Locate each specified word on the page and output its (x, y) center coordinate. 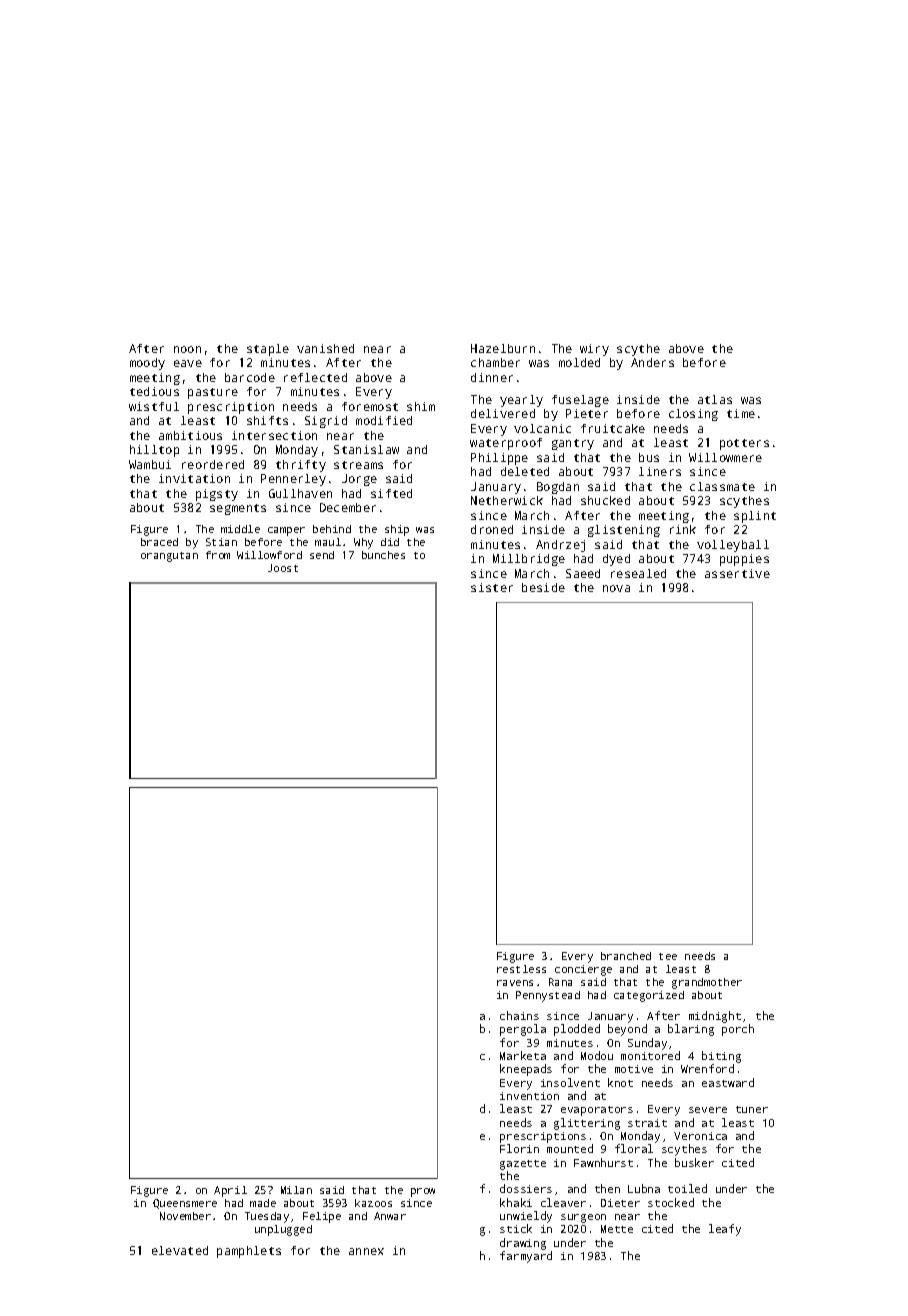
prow (423, 1192)
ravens (515, 983)
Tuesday (267, 1217)
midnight (715, 1017)
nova (616, 588)
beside (543, 587)
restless (521, 969)
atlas (715, 399)
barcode (250, 377)
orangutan (169, 557)
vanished (325, 348)
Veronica (700, 1136)
